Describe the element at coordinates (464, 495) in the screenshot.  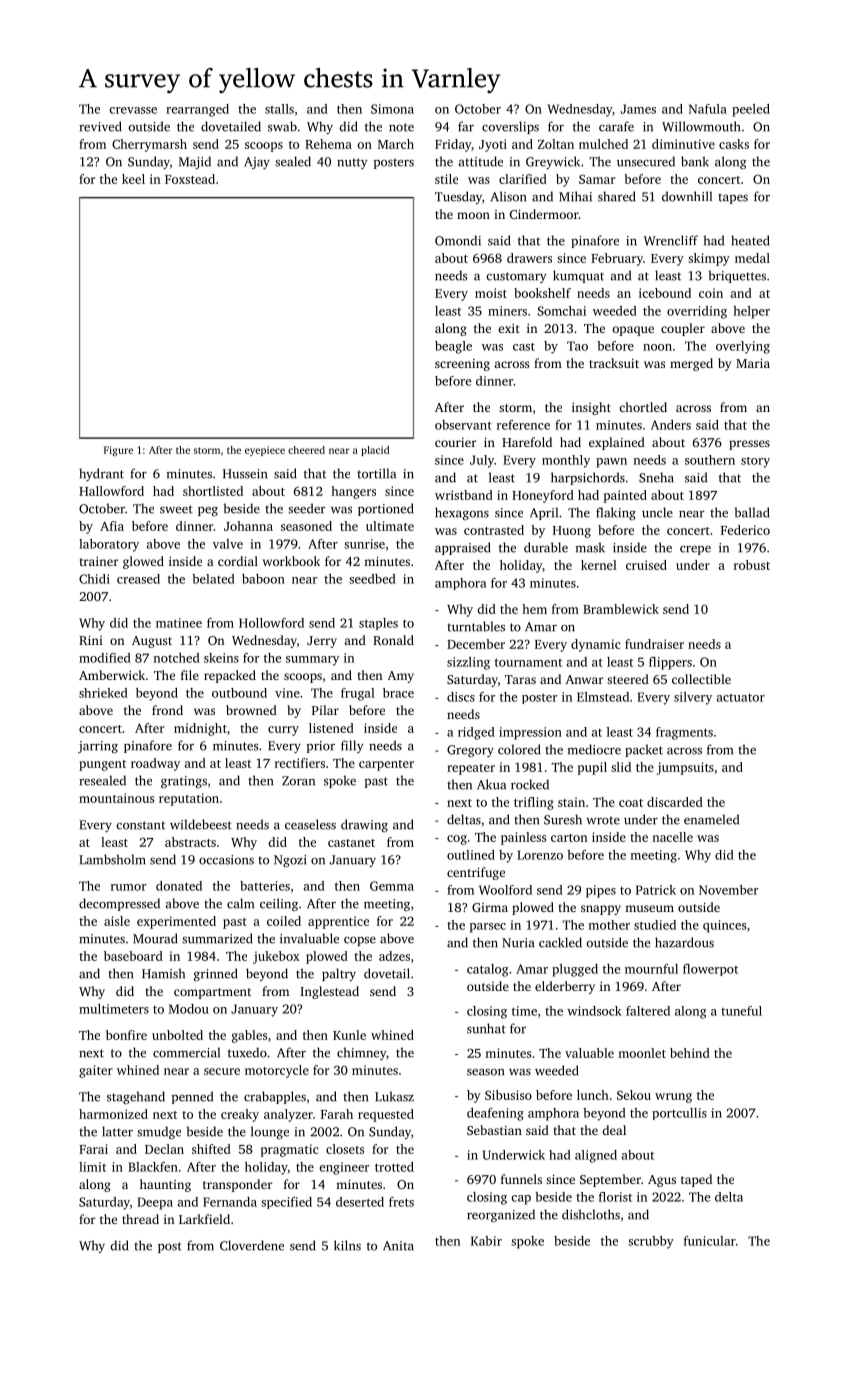
I see `wristband` at that location.
